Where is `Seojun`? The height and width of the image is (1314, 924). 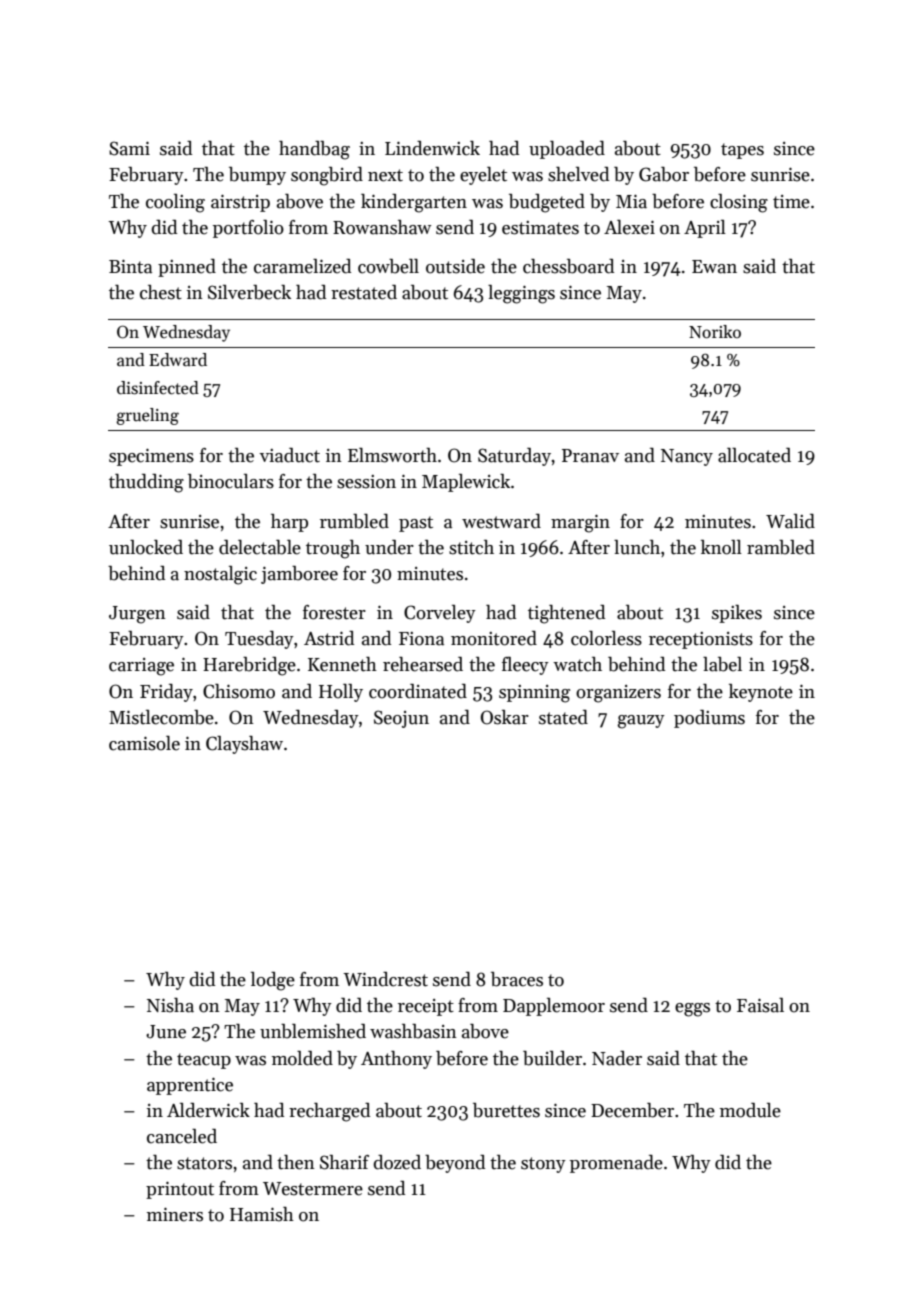 Seojun is located at coordinates (401, 719).
